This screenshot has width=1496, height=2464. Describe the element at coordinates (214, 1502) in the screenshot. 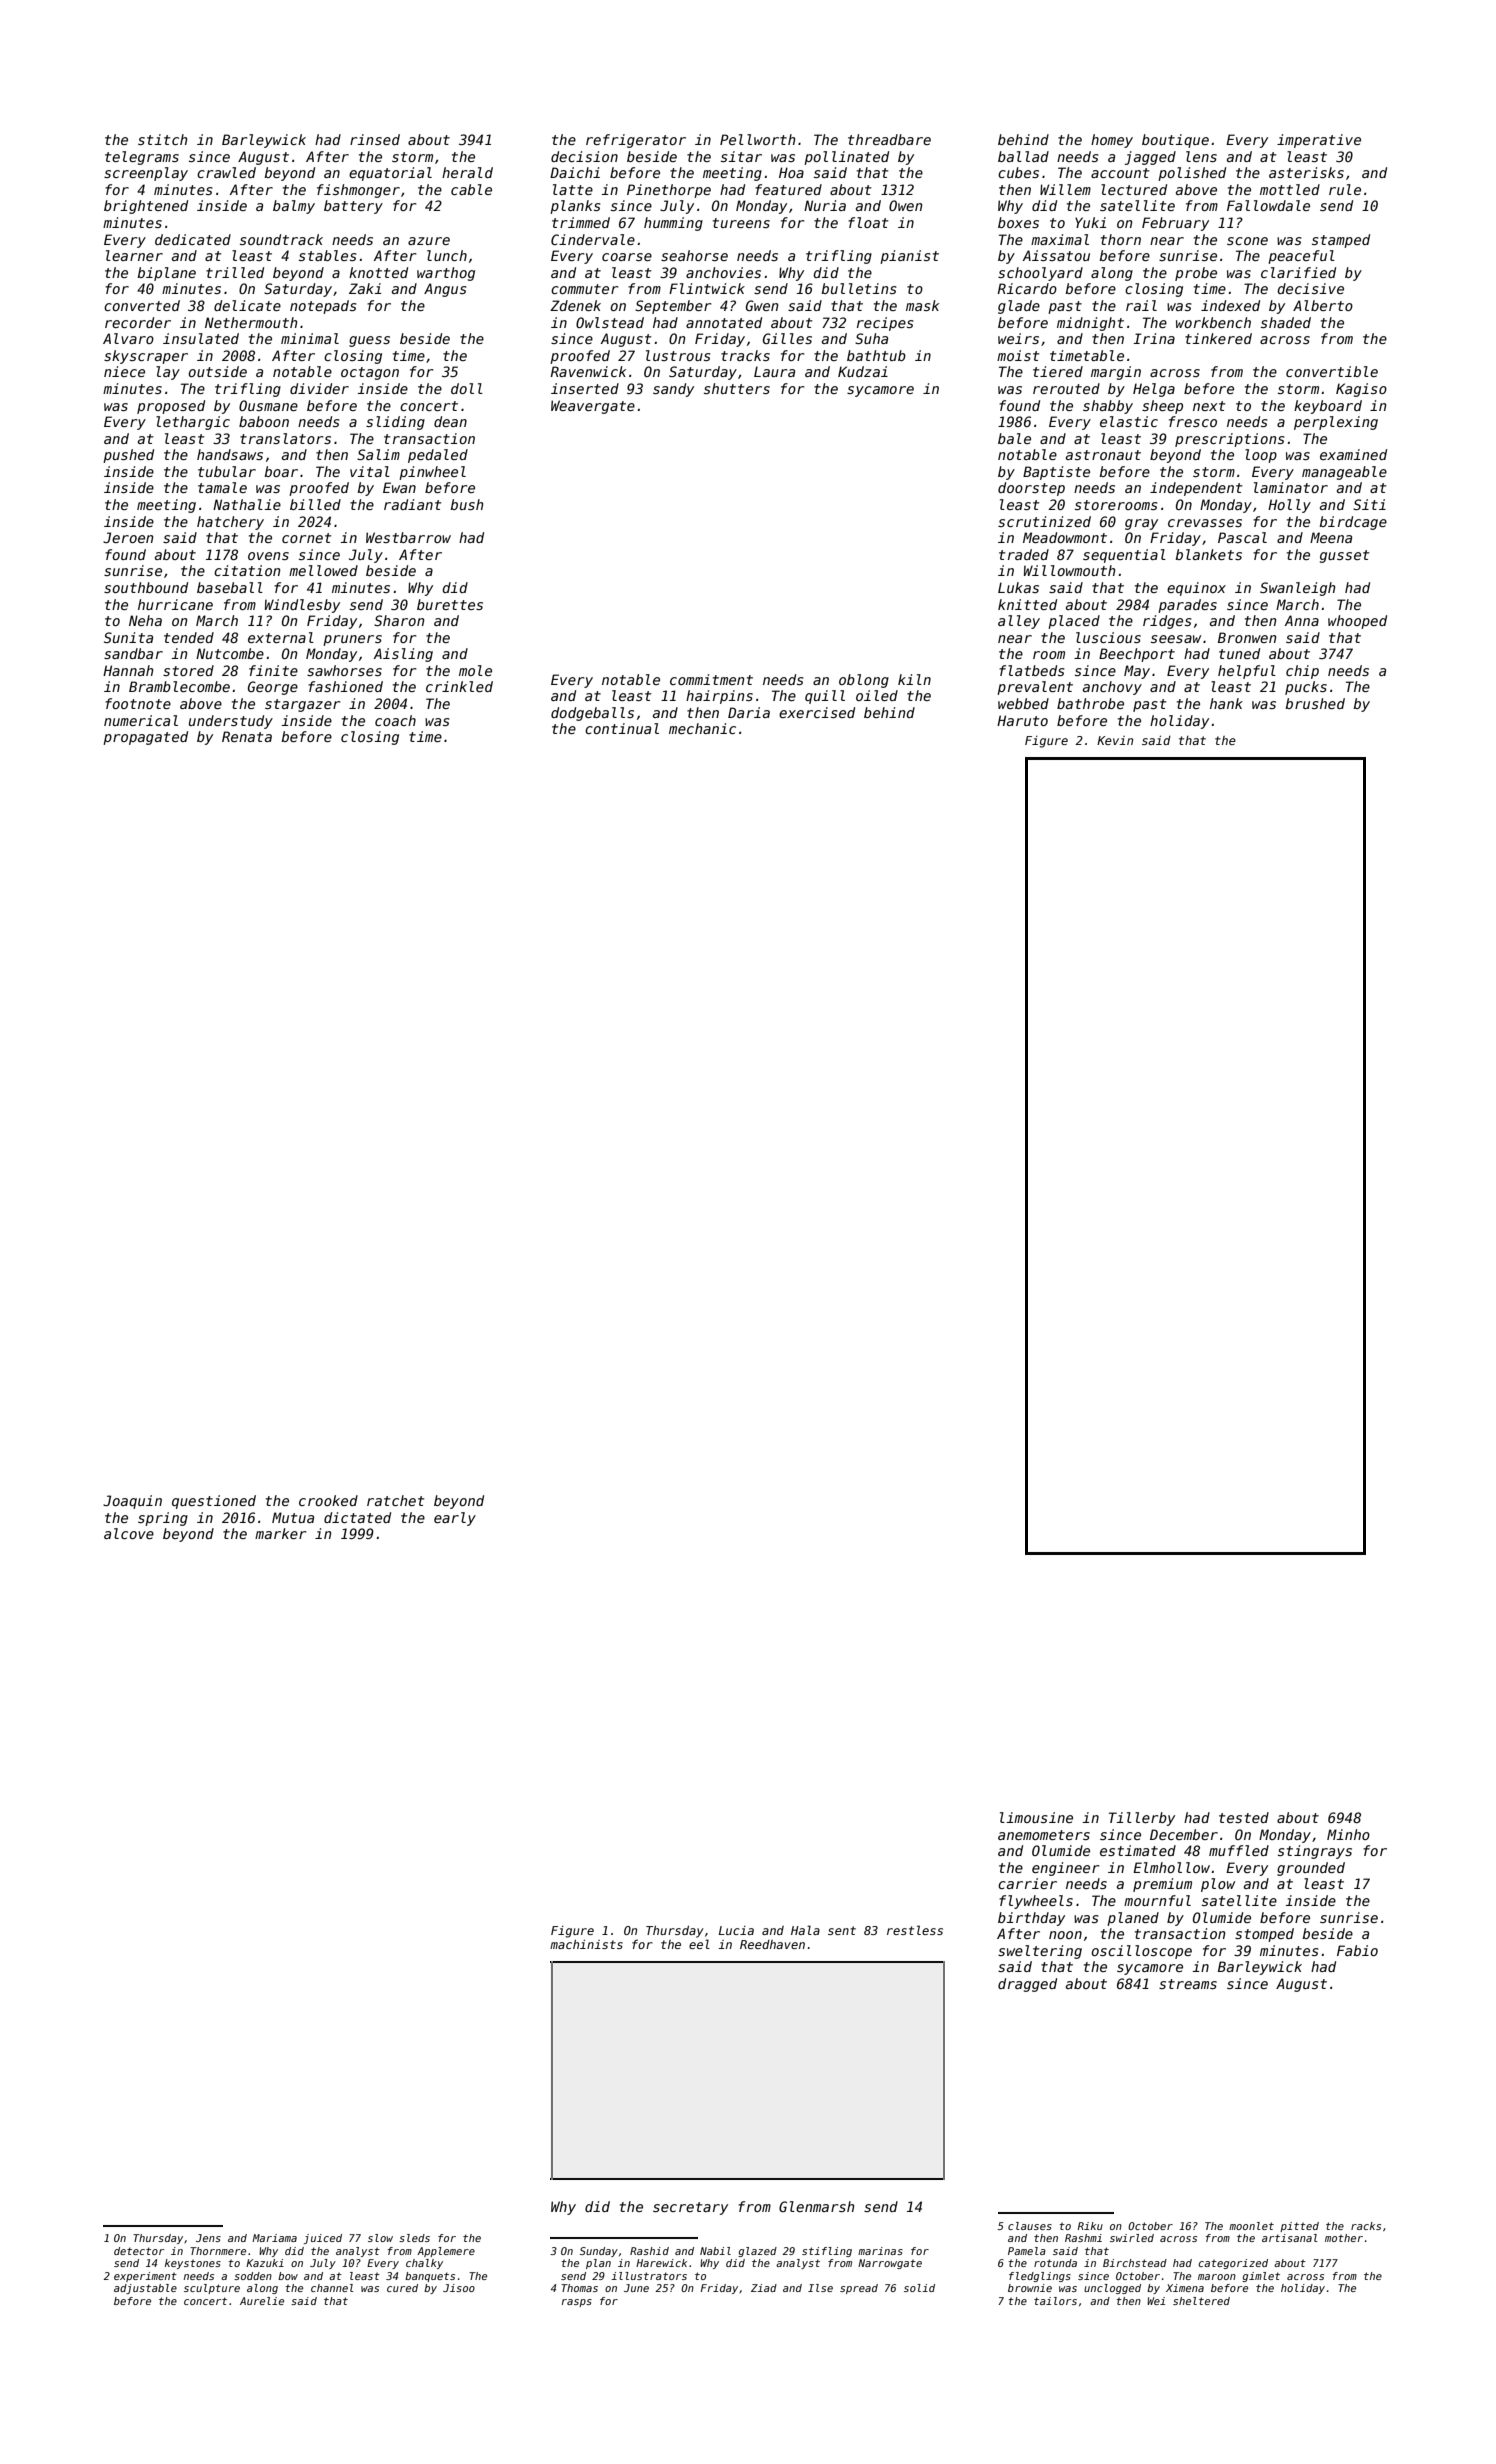

I see `questioned` at that location.
